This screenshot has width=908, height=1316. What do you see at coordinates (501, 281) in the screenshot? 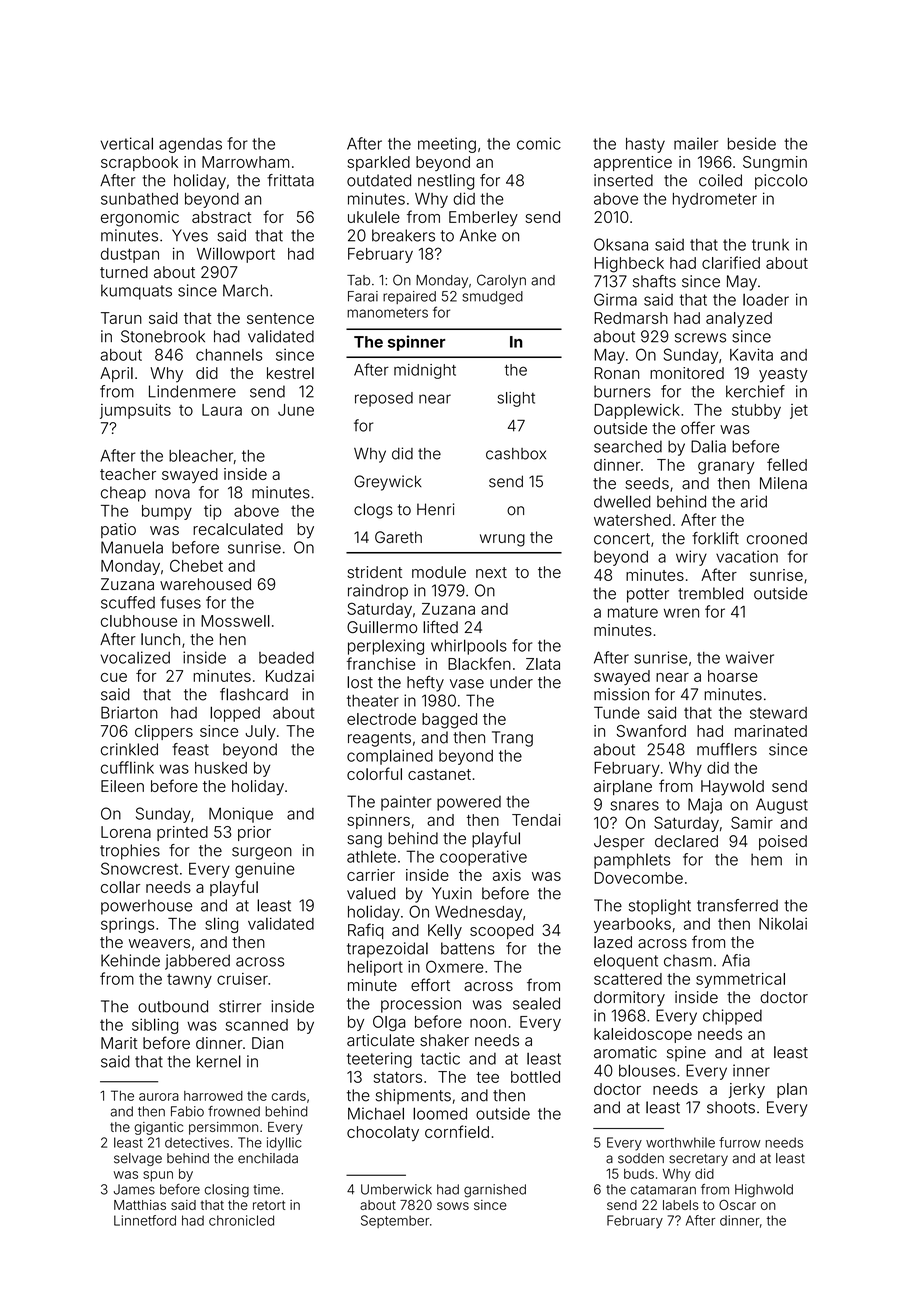
I see `Carolyn` at bounding box center [501, 281].
